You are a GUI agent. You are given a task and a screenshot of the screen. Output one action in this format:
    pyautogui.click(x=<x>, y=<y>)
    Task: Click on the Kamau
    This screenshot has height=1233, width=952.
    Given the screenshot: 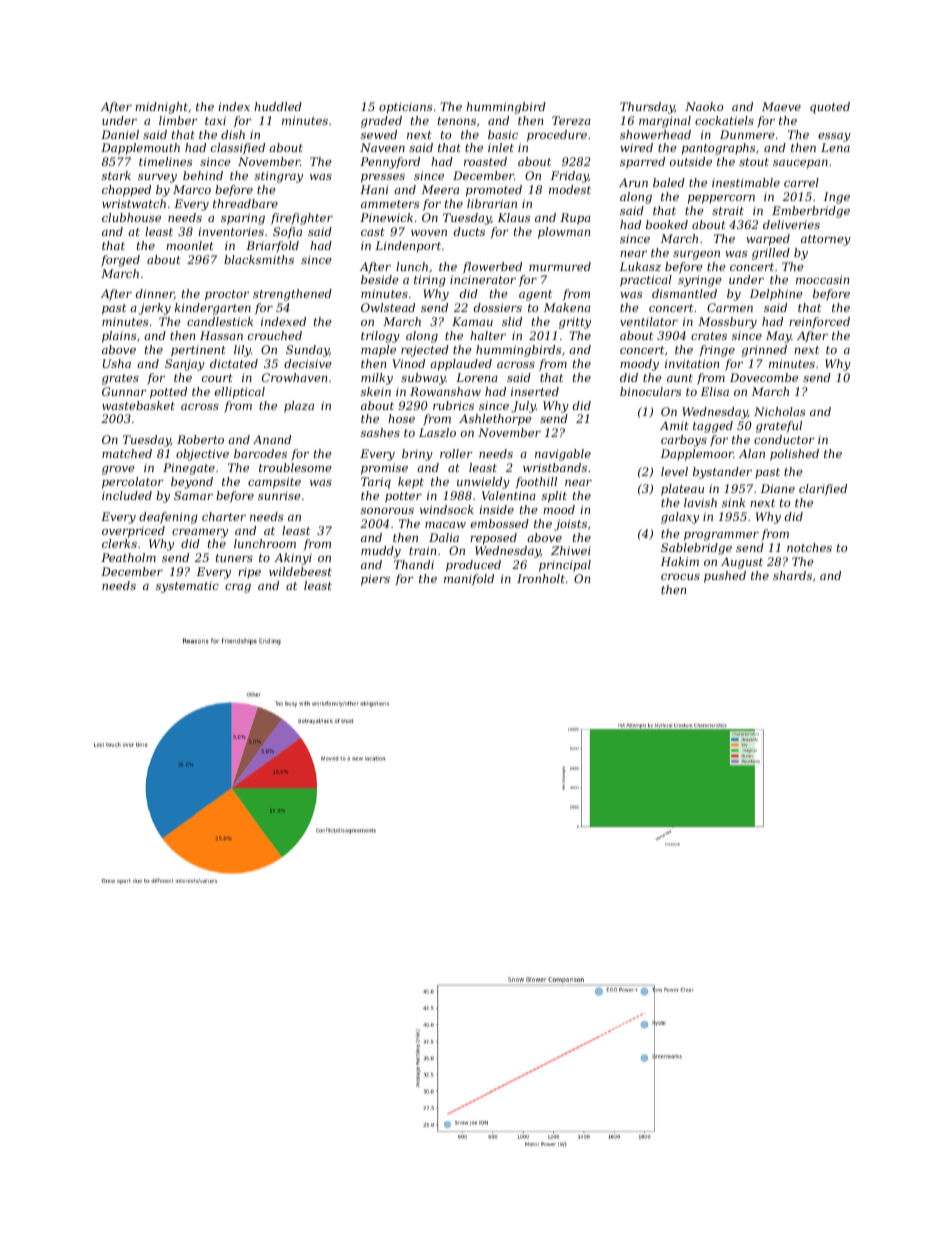 What is the action you would take?
    pyautogui.click(x=472, y=321)
